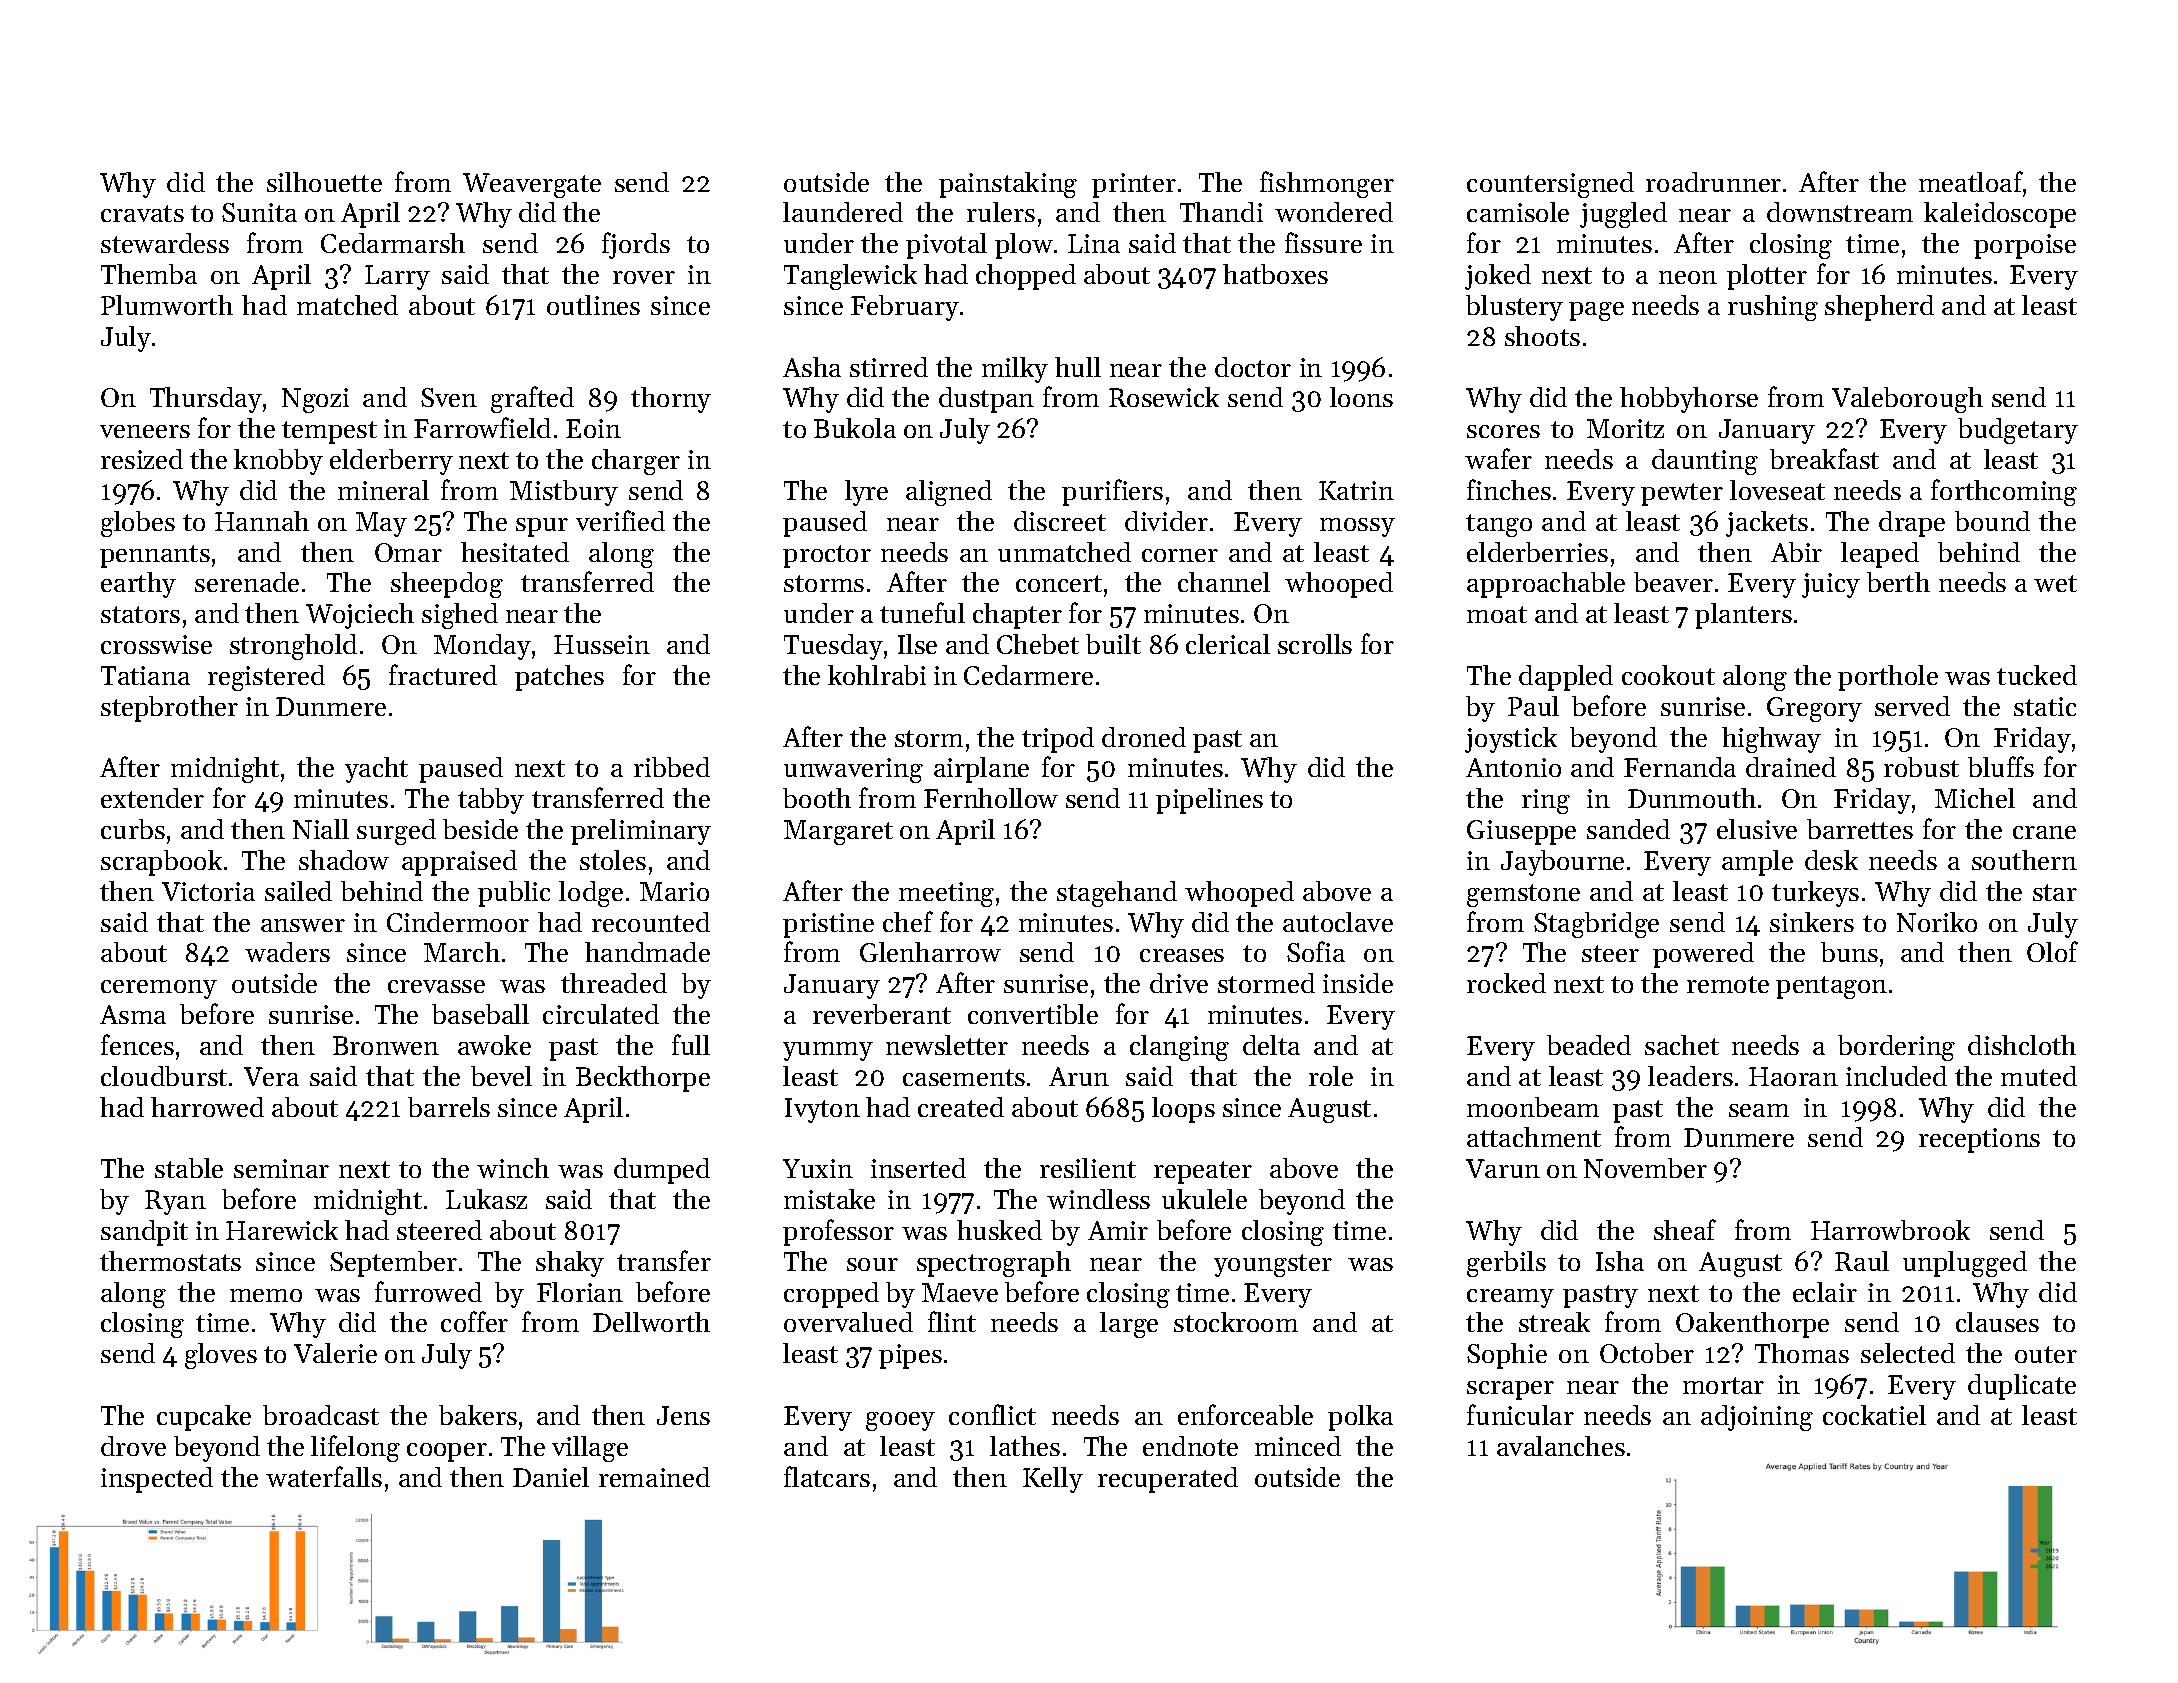  I want to click on cockatiel, so click(1874, 1415).
